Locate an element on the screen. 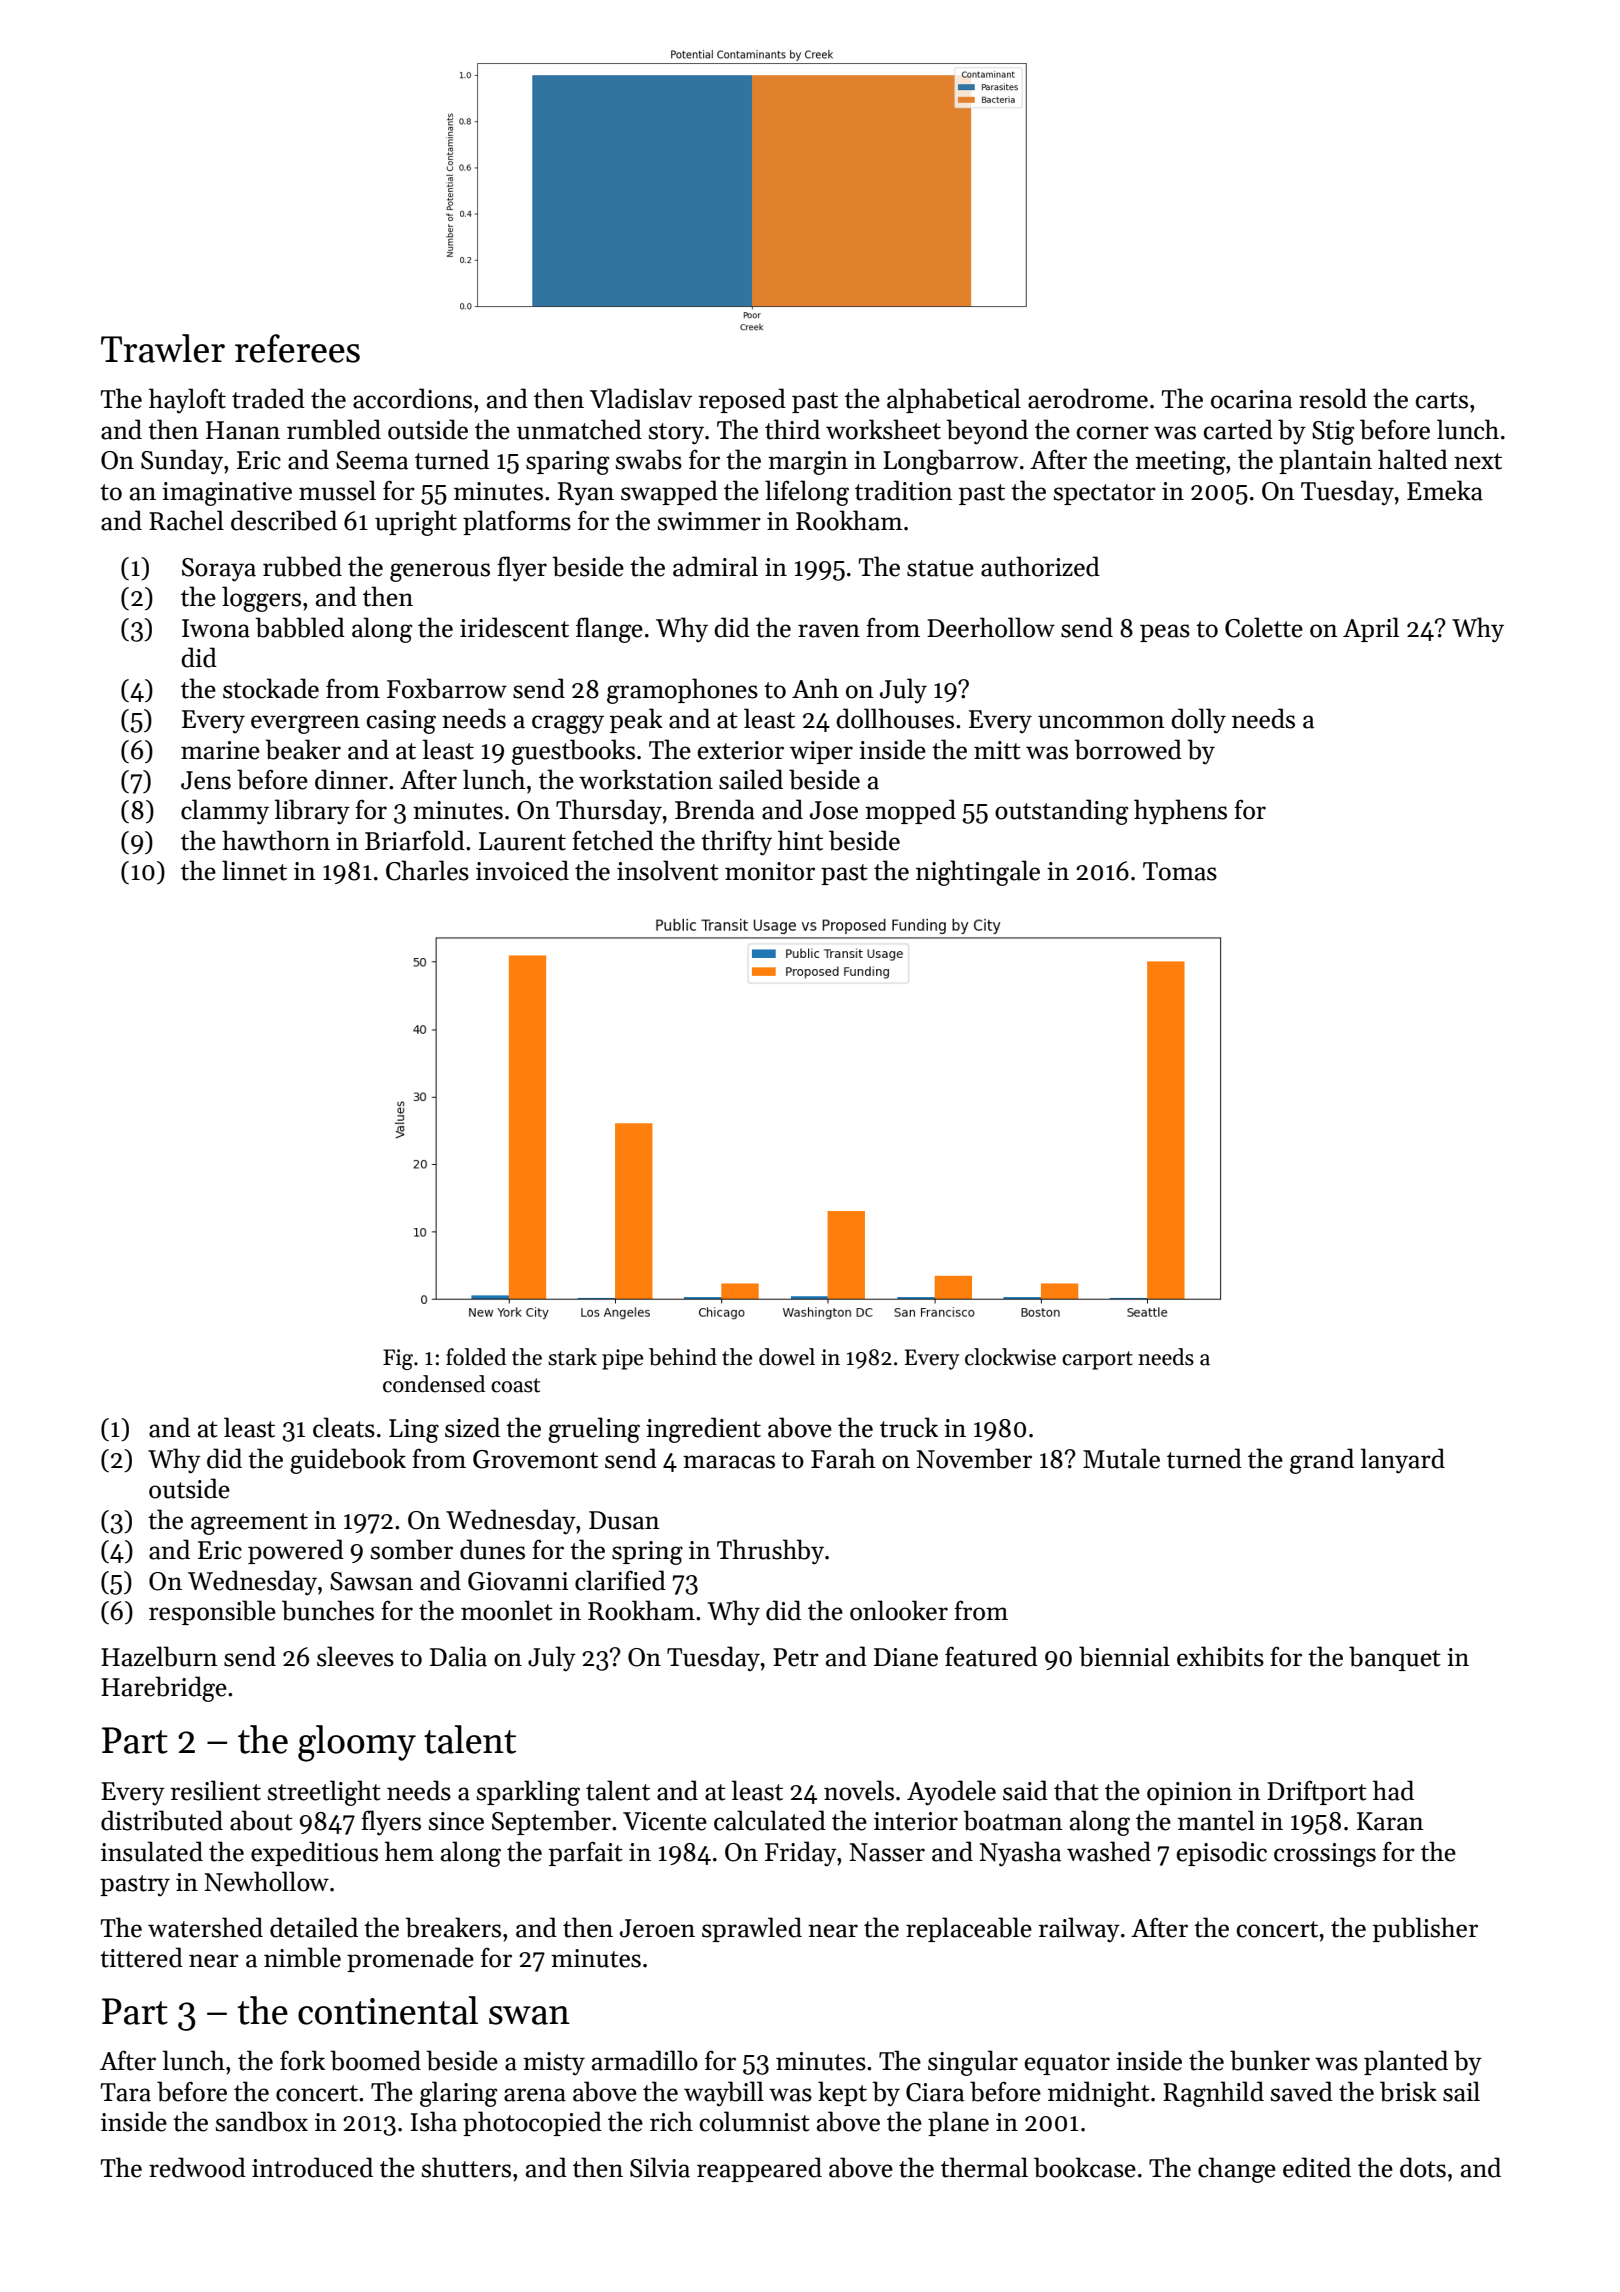 The height and width of the screenshot is (2292, 1620). behind is located at coordinates (683, 1357).
